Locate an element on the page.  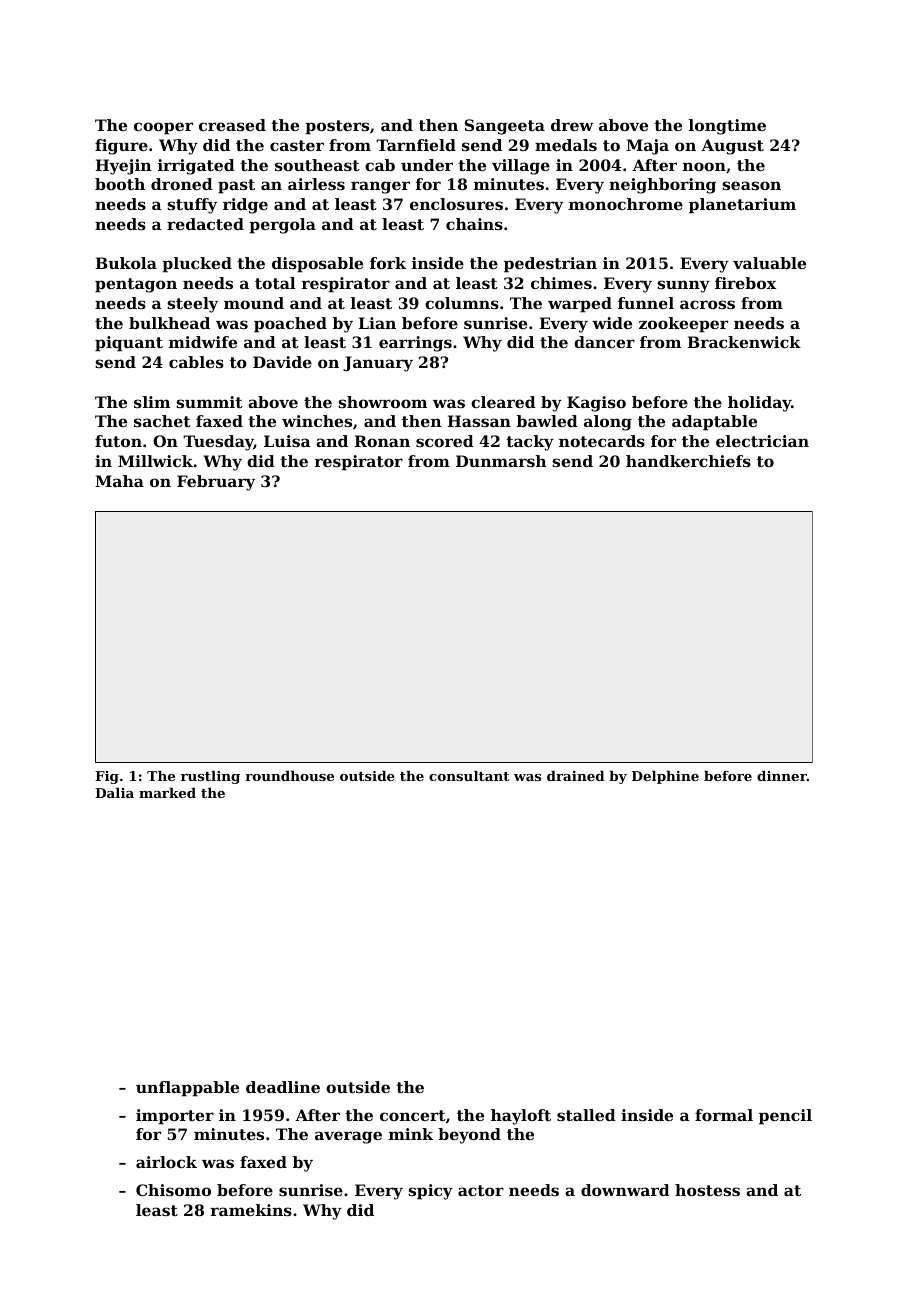
Bukola is located at coordinates (126, 263).
